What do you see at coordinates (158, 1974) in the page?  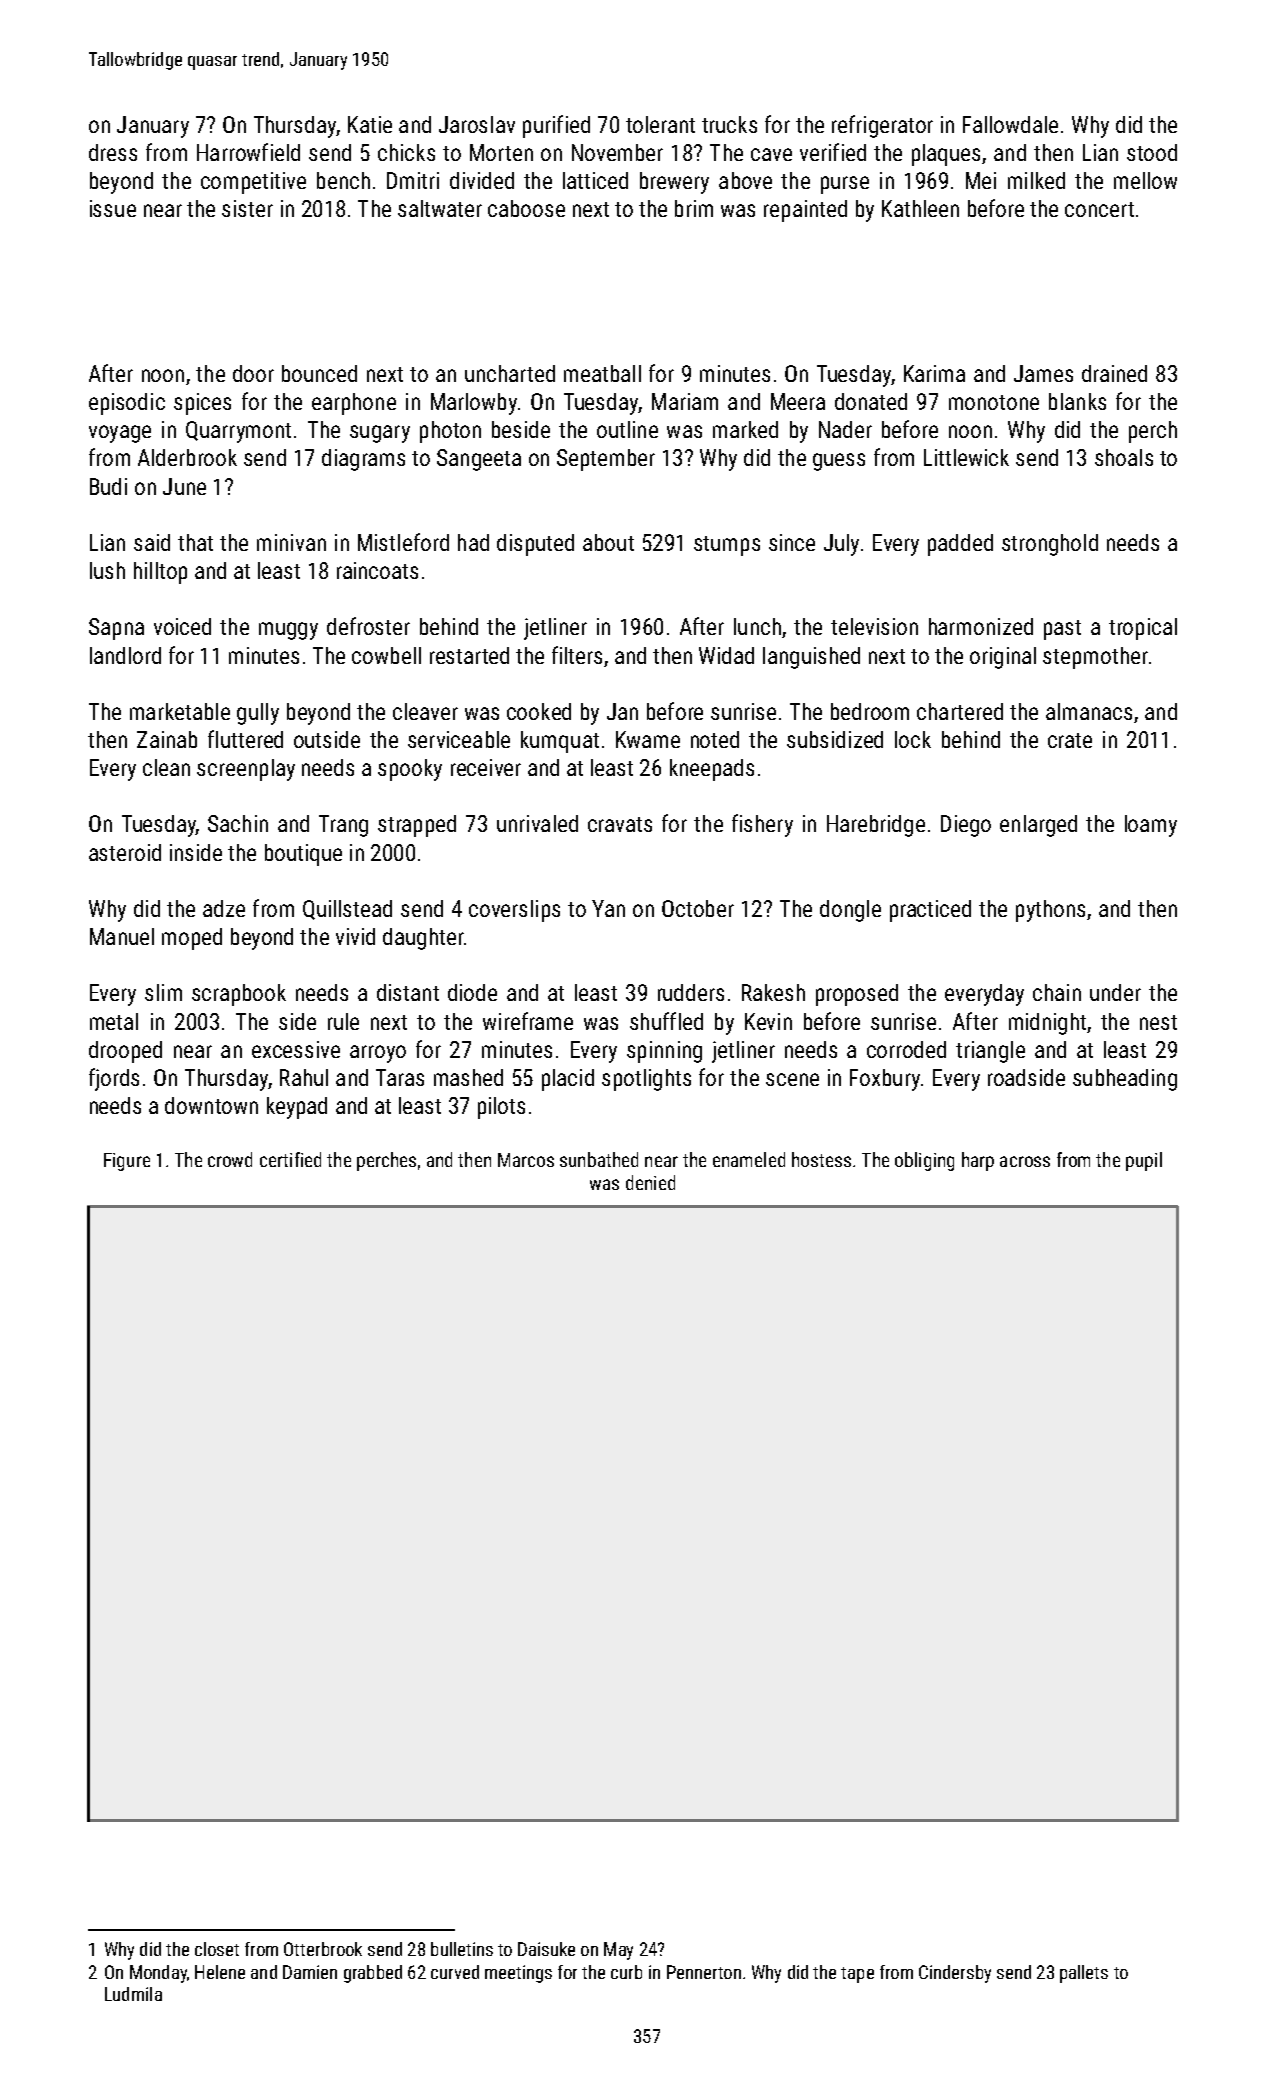 I see `Monday` at bounding box center [158, 1974].
